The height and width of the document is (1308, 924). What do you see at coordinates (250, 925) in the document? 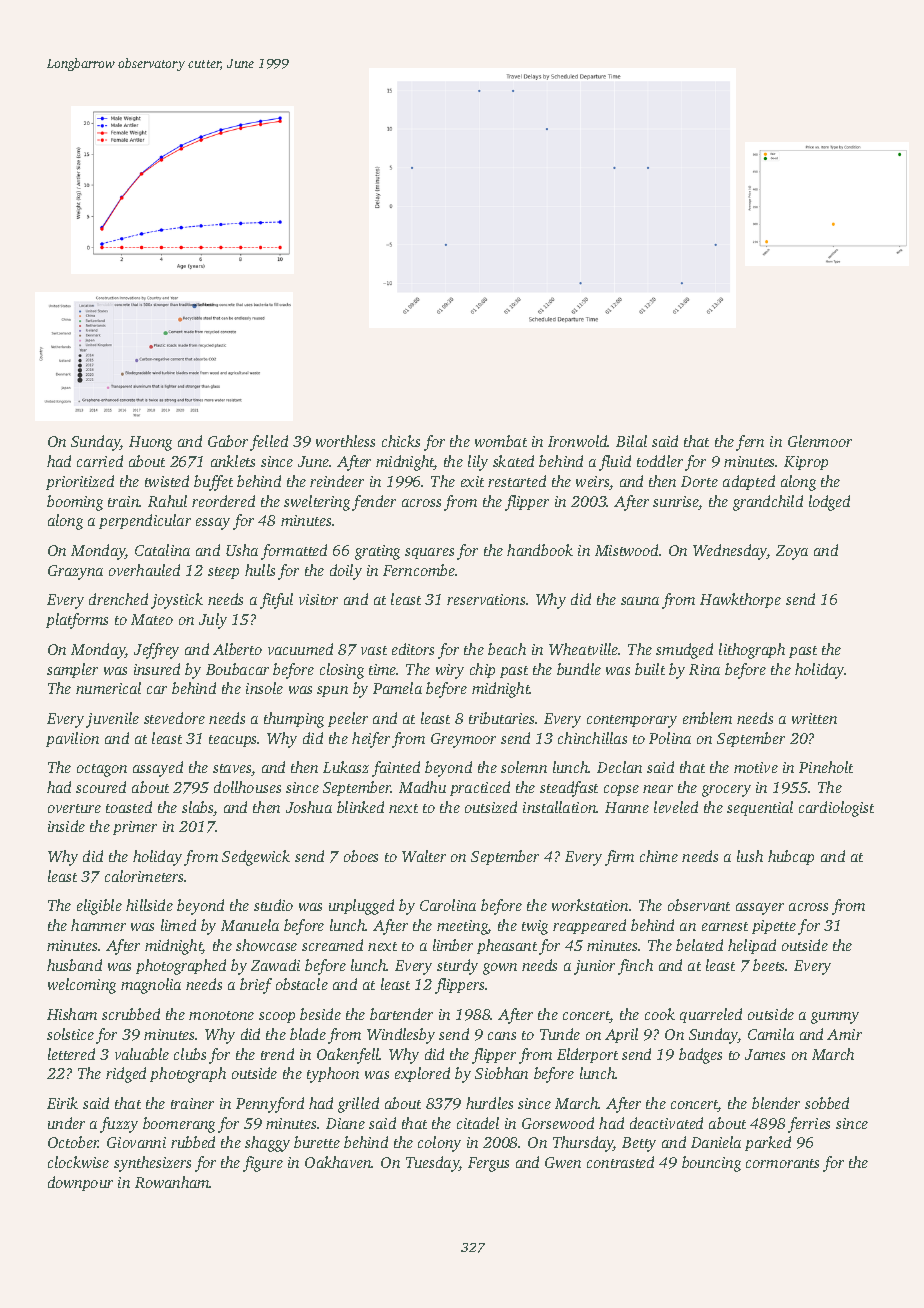
I see `Manuela` at bounding box center [250, 925].
